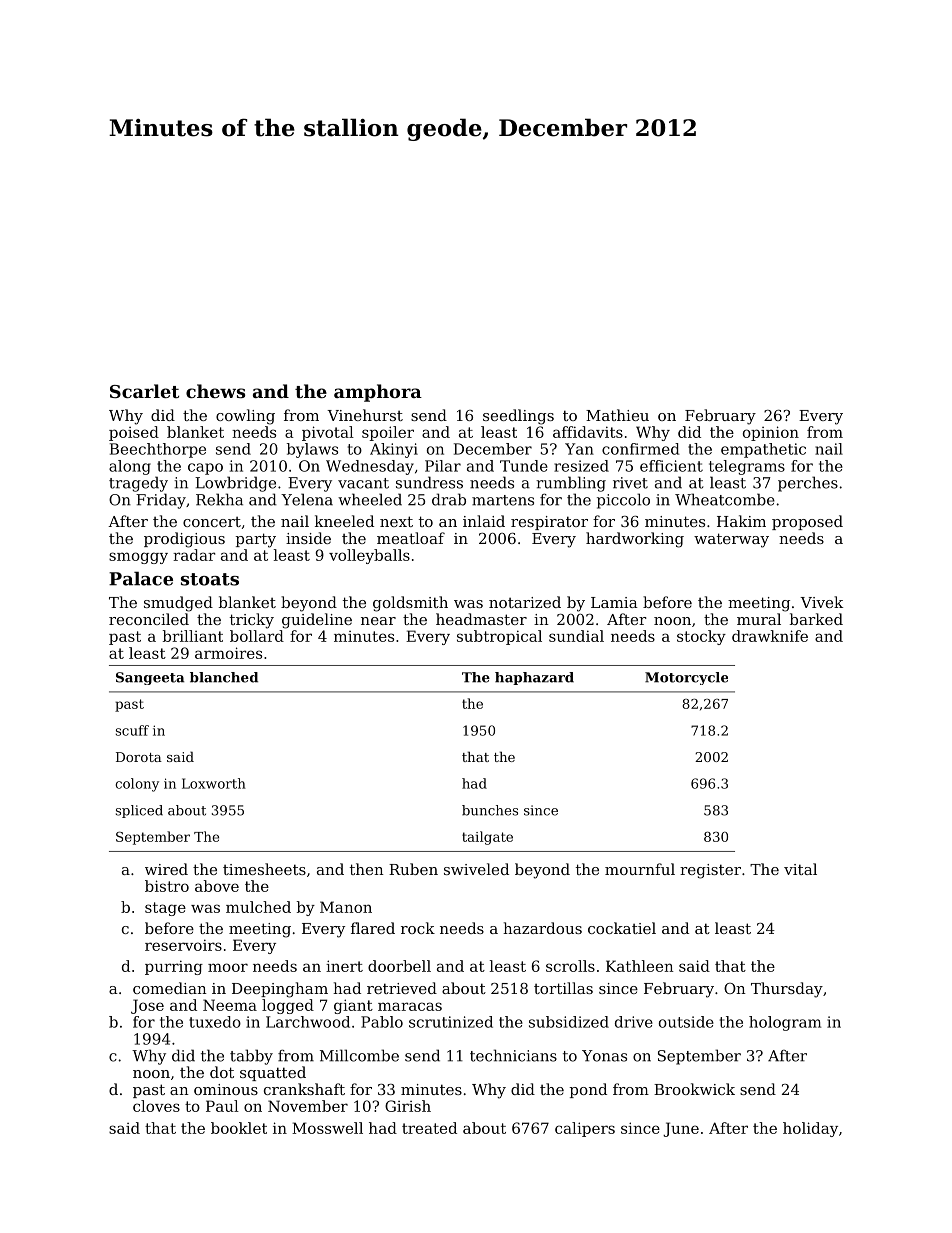 The height and width of the image is (1233, 952). Describe the element at coordinates (264, 869) in the image. I see `timesheets` at that location.
